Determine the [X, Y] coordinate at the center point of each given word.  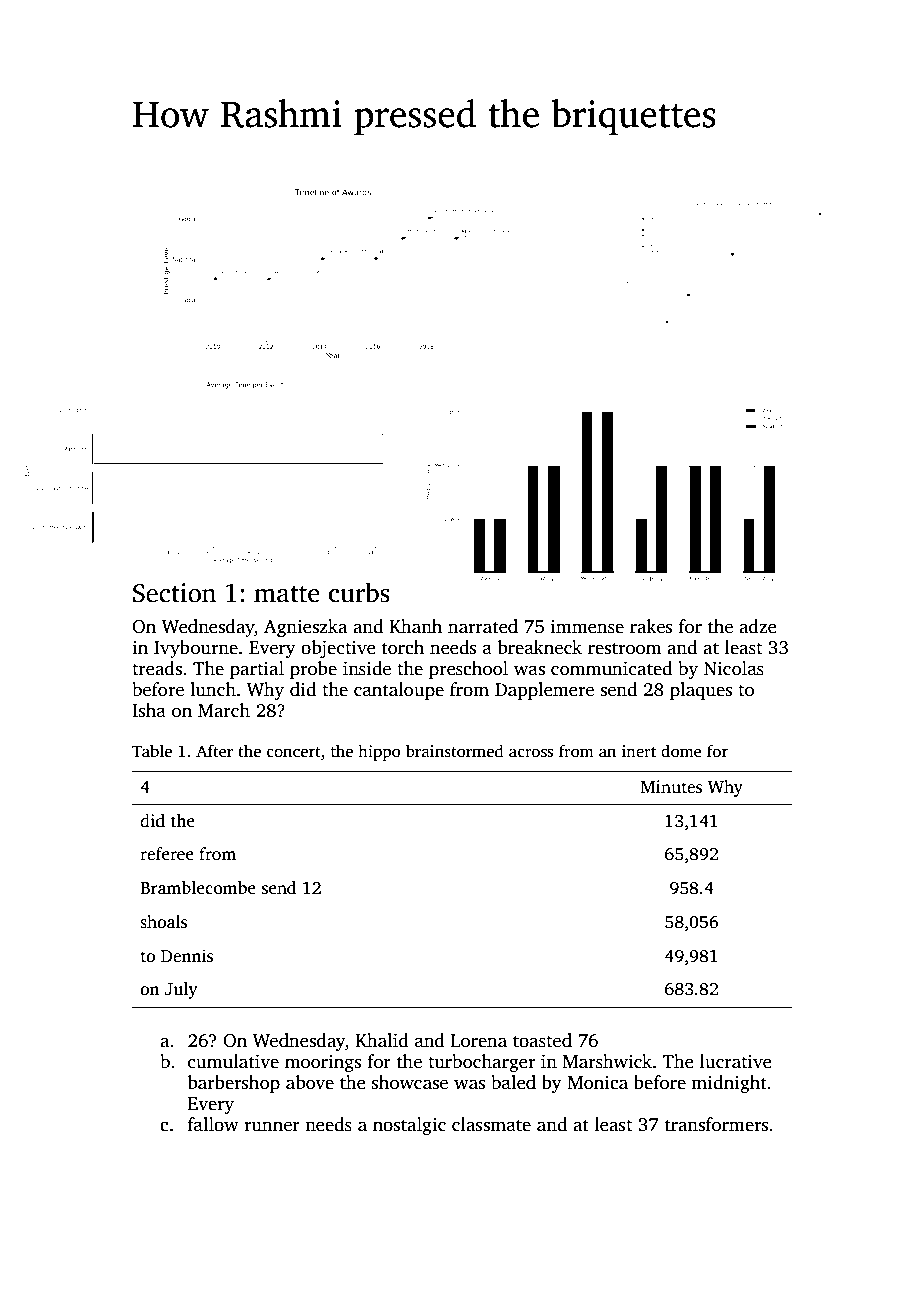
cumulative [233, 1061]
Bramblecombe [198, 888]
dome [681, 750]
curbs [359, 592]
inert [639, 751]
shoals [163, 922]
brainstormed [455, 751]
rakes [651, 626]
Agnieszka [306, 628]
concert [294, 752]
